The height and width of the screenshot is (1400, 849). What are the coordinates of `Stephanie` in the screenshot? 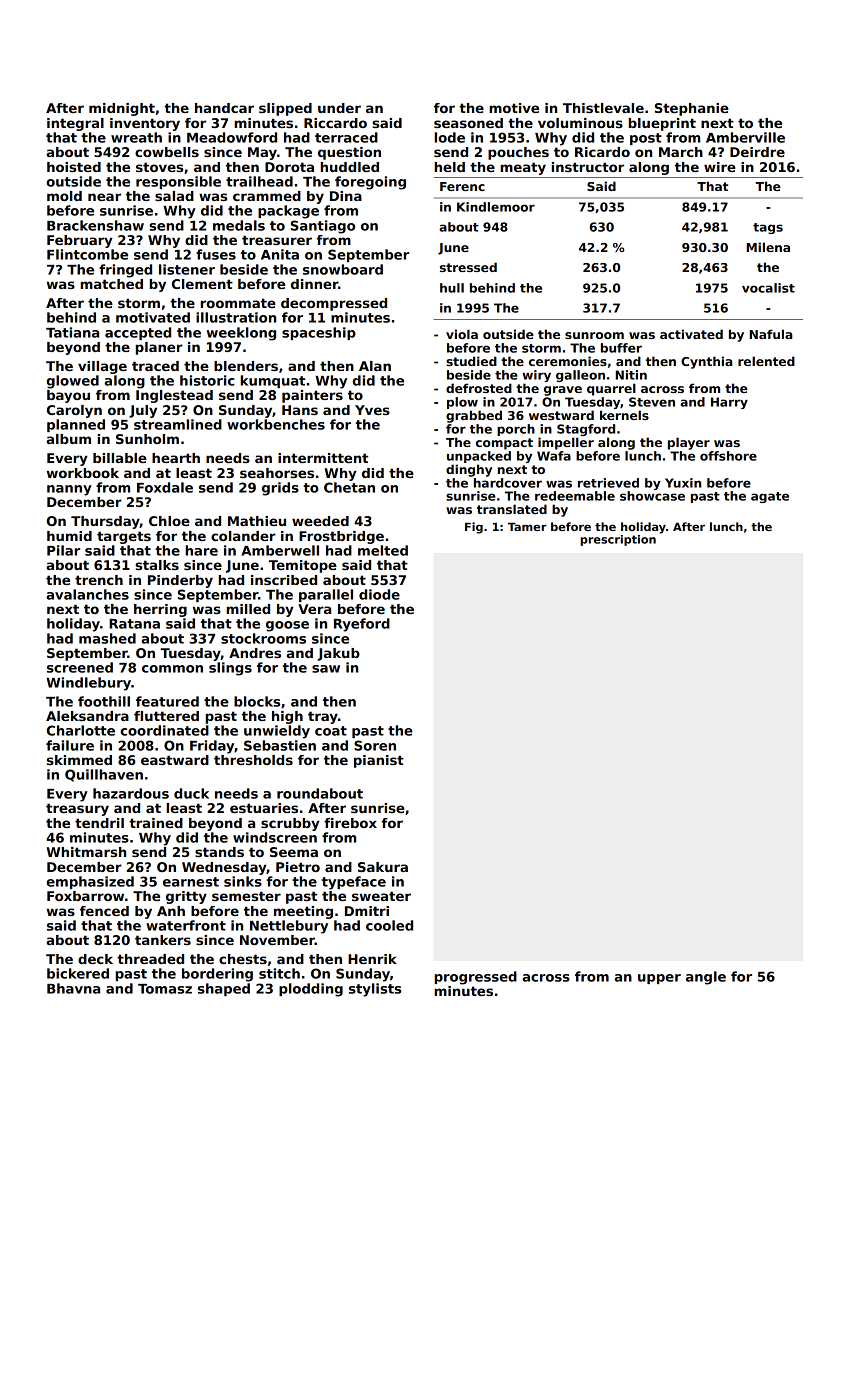 It's located at (692, 109).
